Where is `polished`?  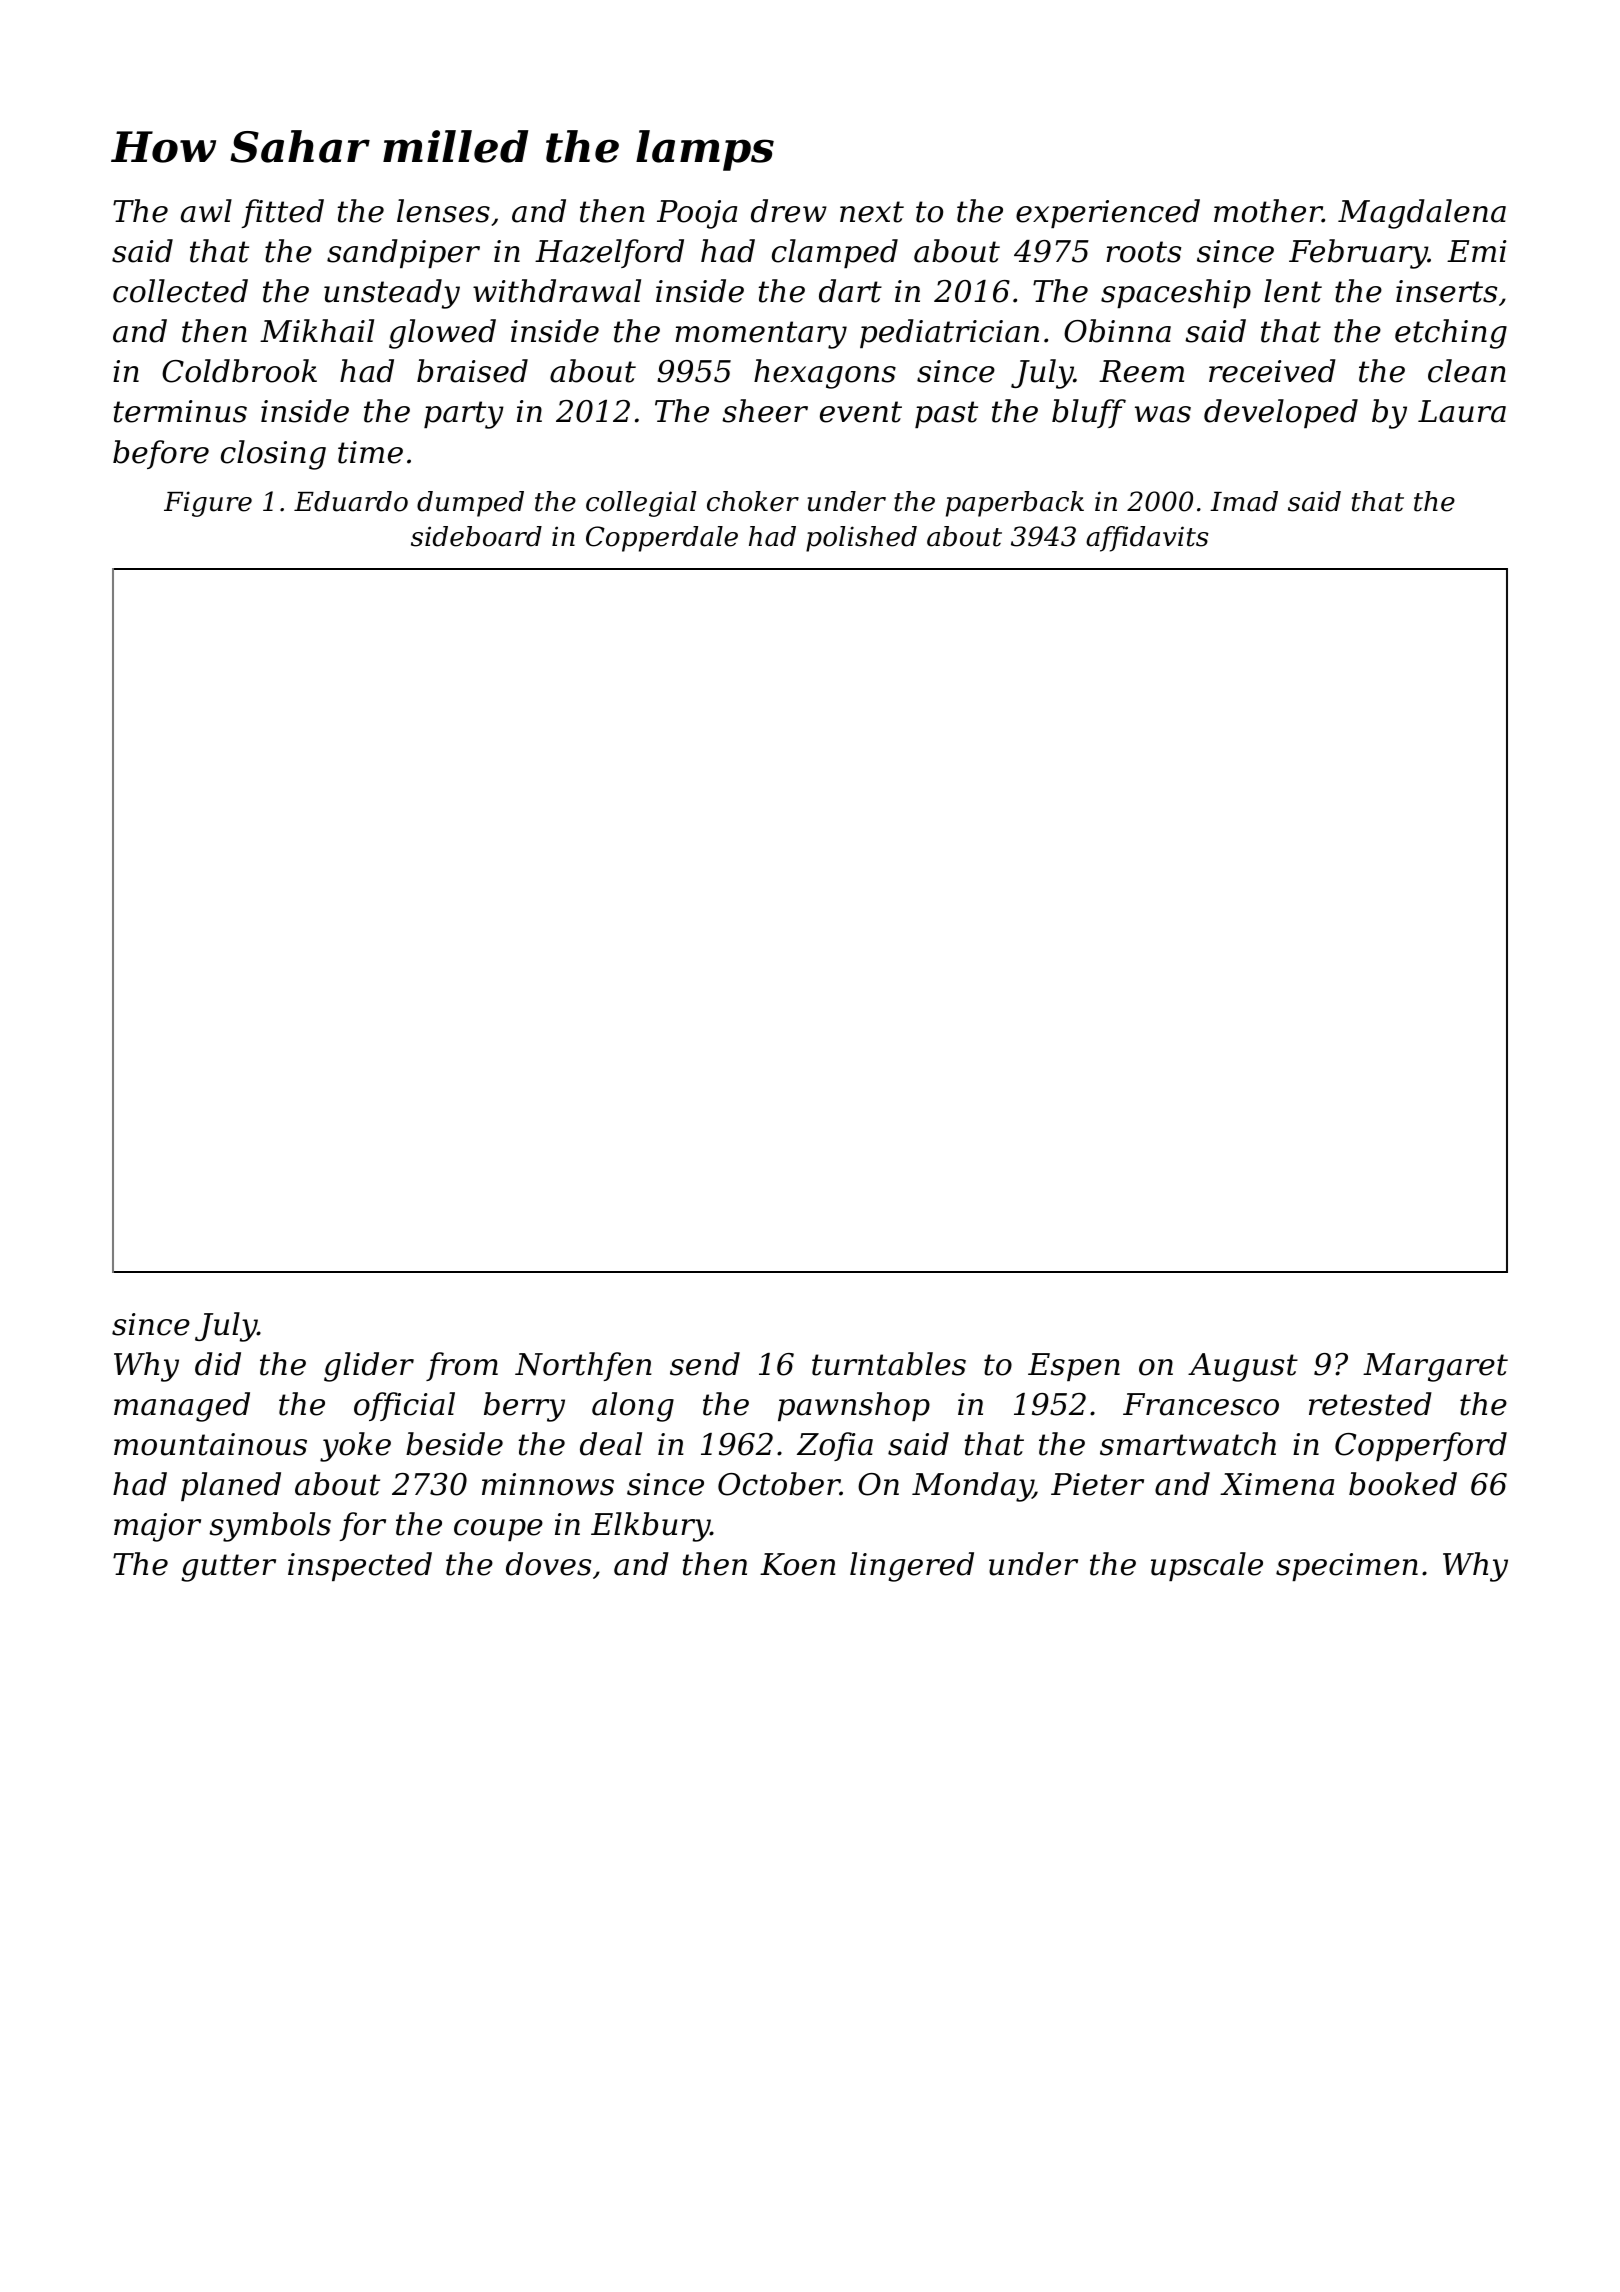 polished is located at coordinates (861, 539).
